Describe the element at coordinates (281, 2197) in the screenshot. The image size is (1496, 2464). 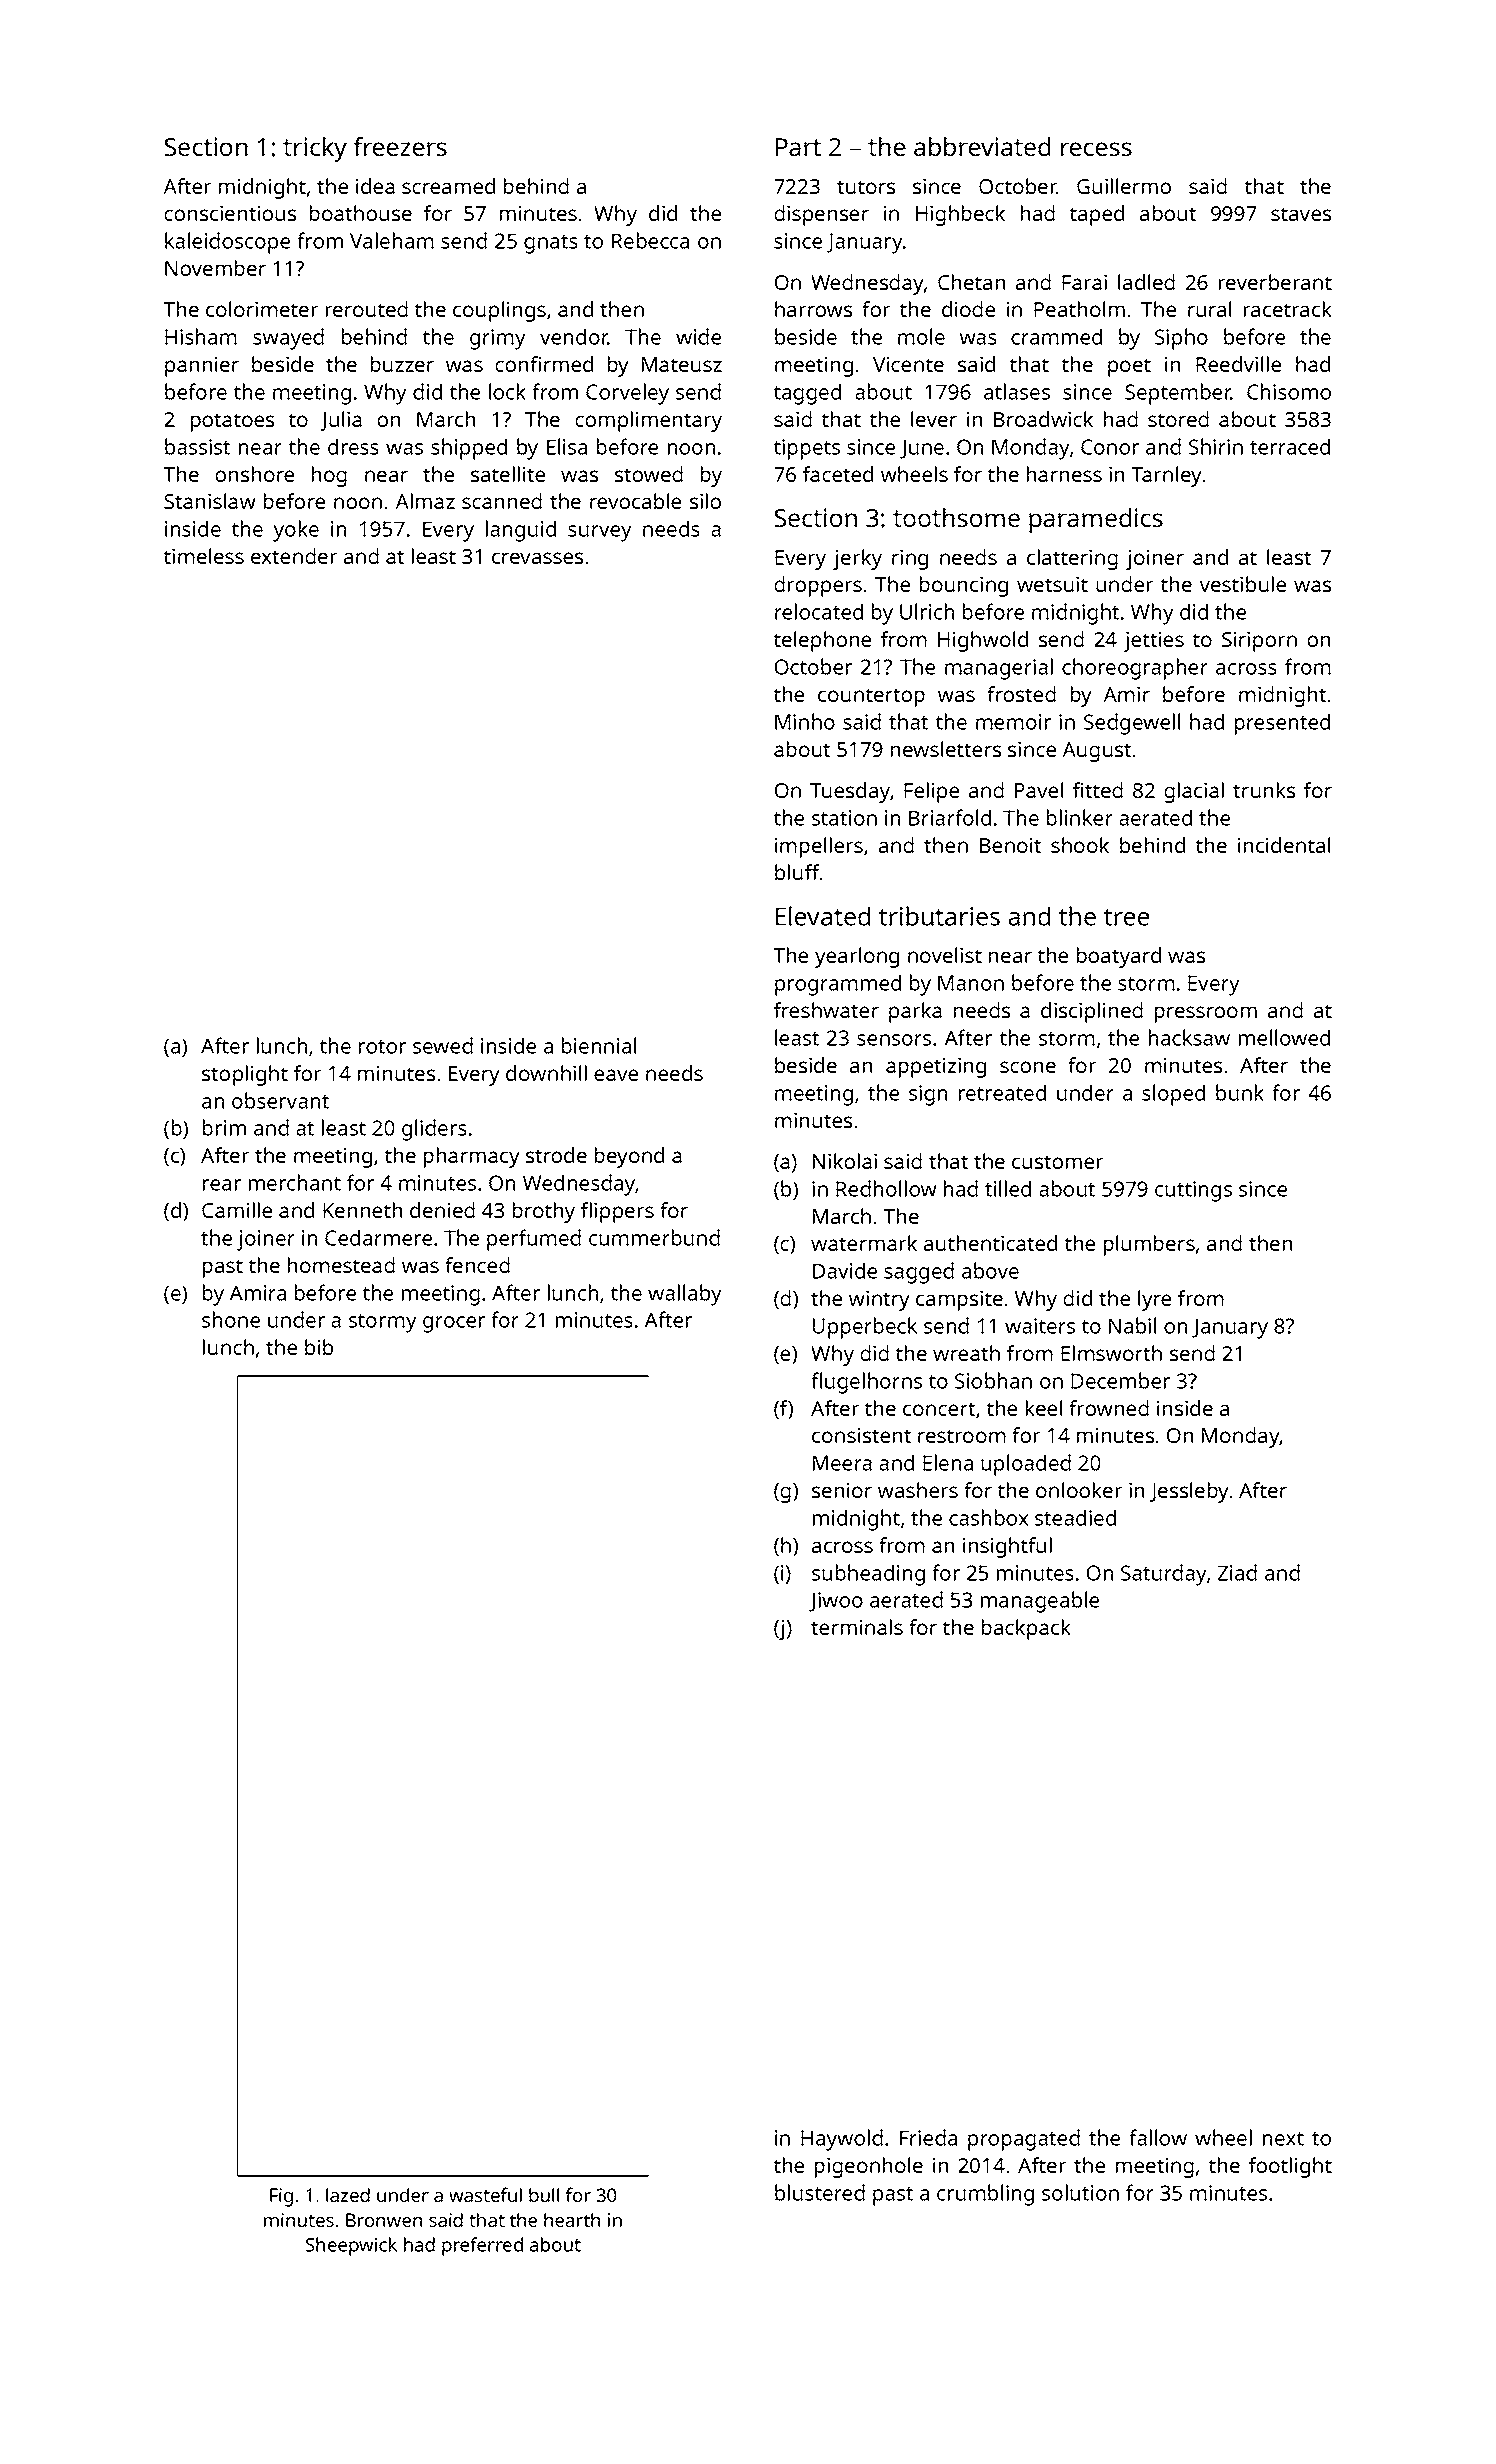
I see `Fig` at that location.
